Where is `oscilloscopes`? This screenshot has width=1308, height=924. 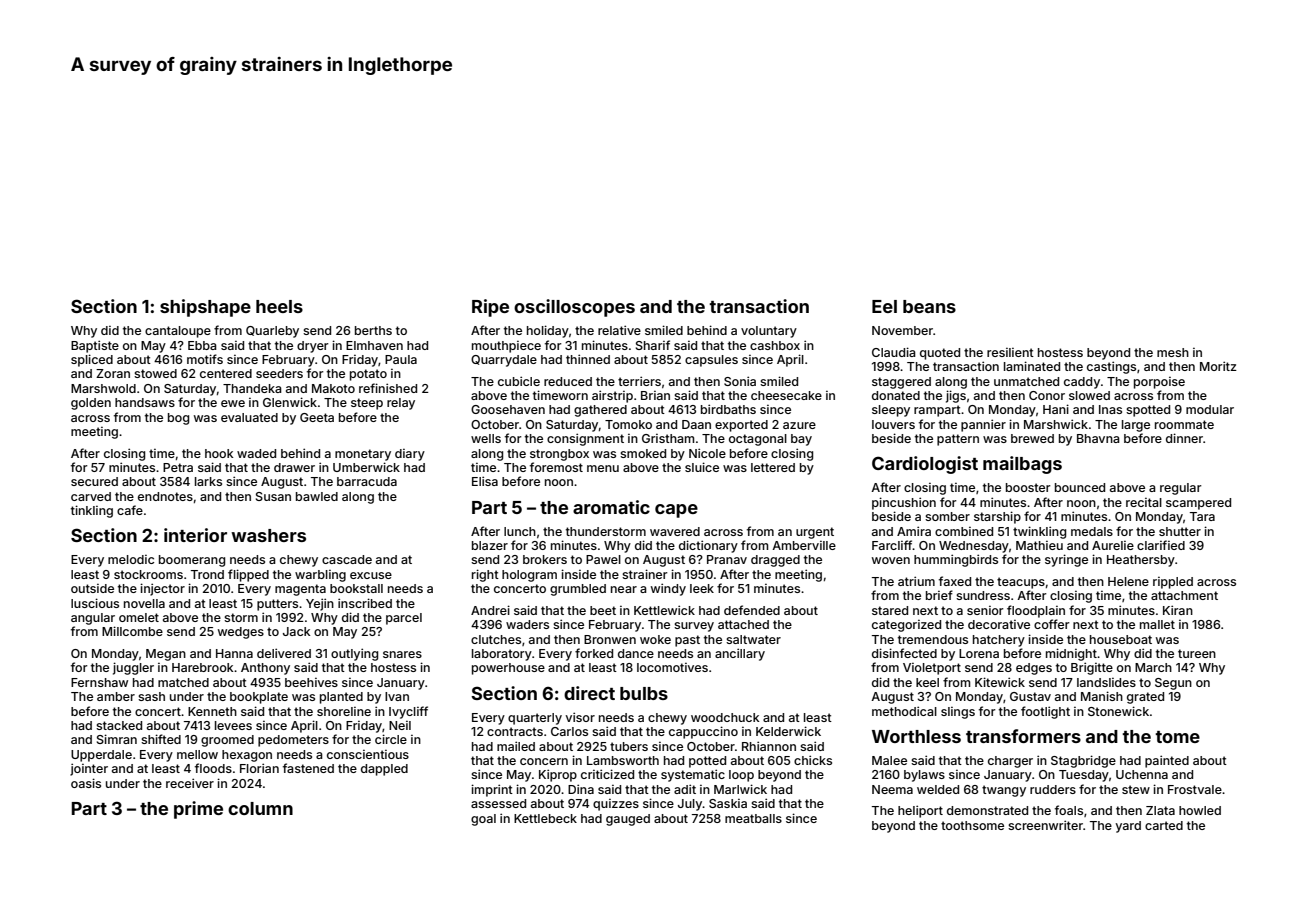
oscilloscopes is located at coordinates (574, 308).
